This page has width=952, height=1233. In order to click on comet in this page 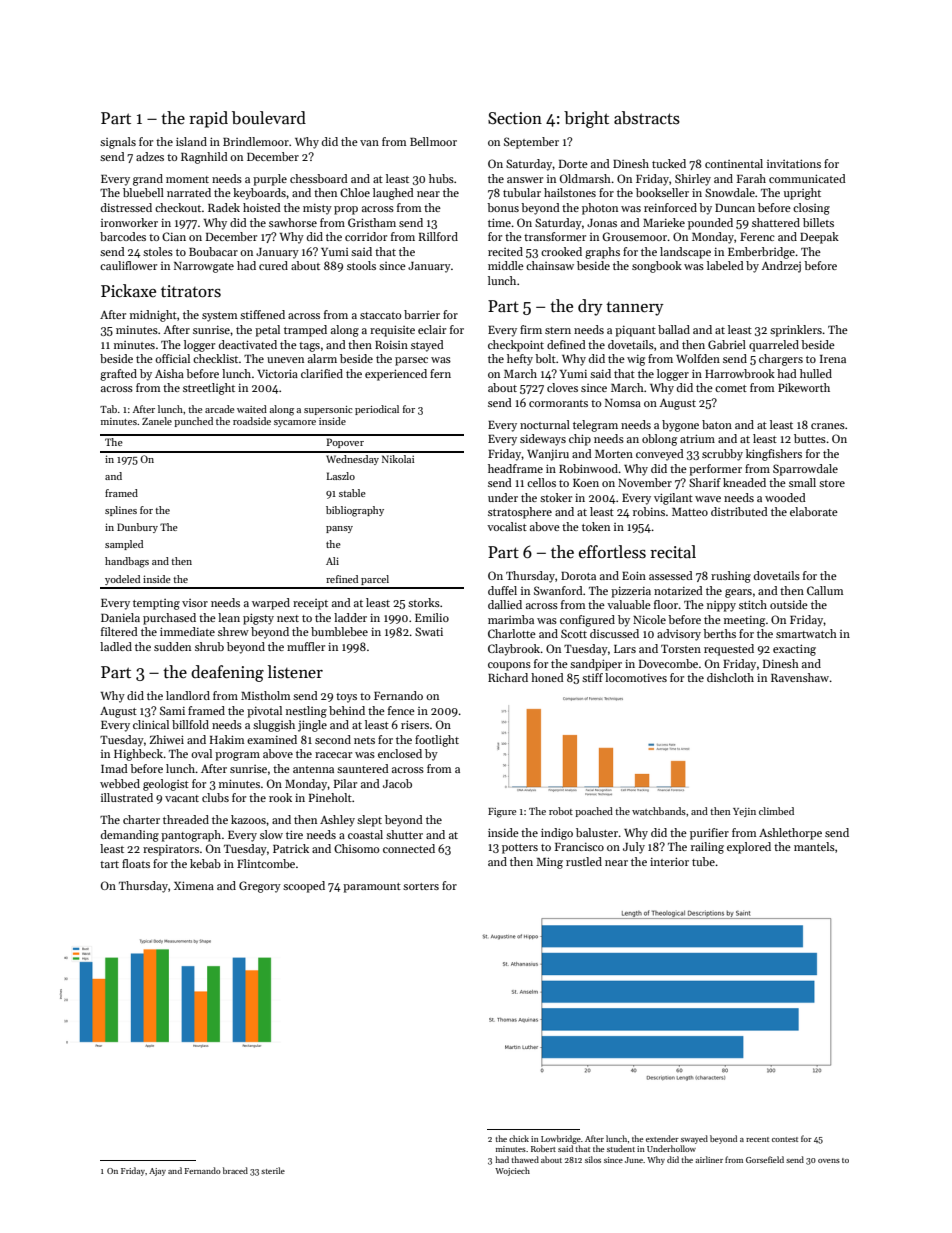, I will do `click(731, 388)`.
